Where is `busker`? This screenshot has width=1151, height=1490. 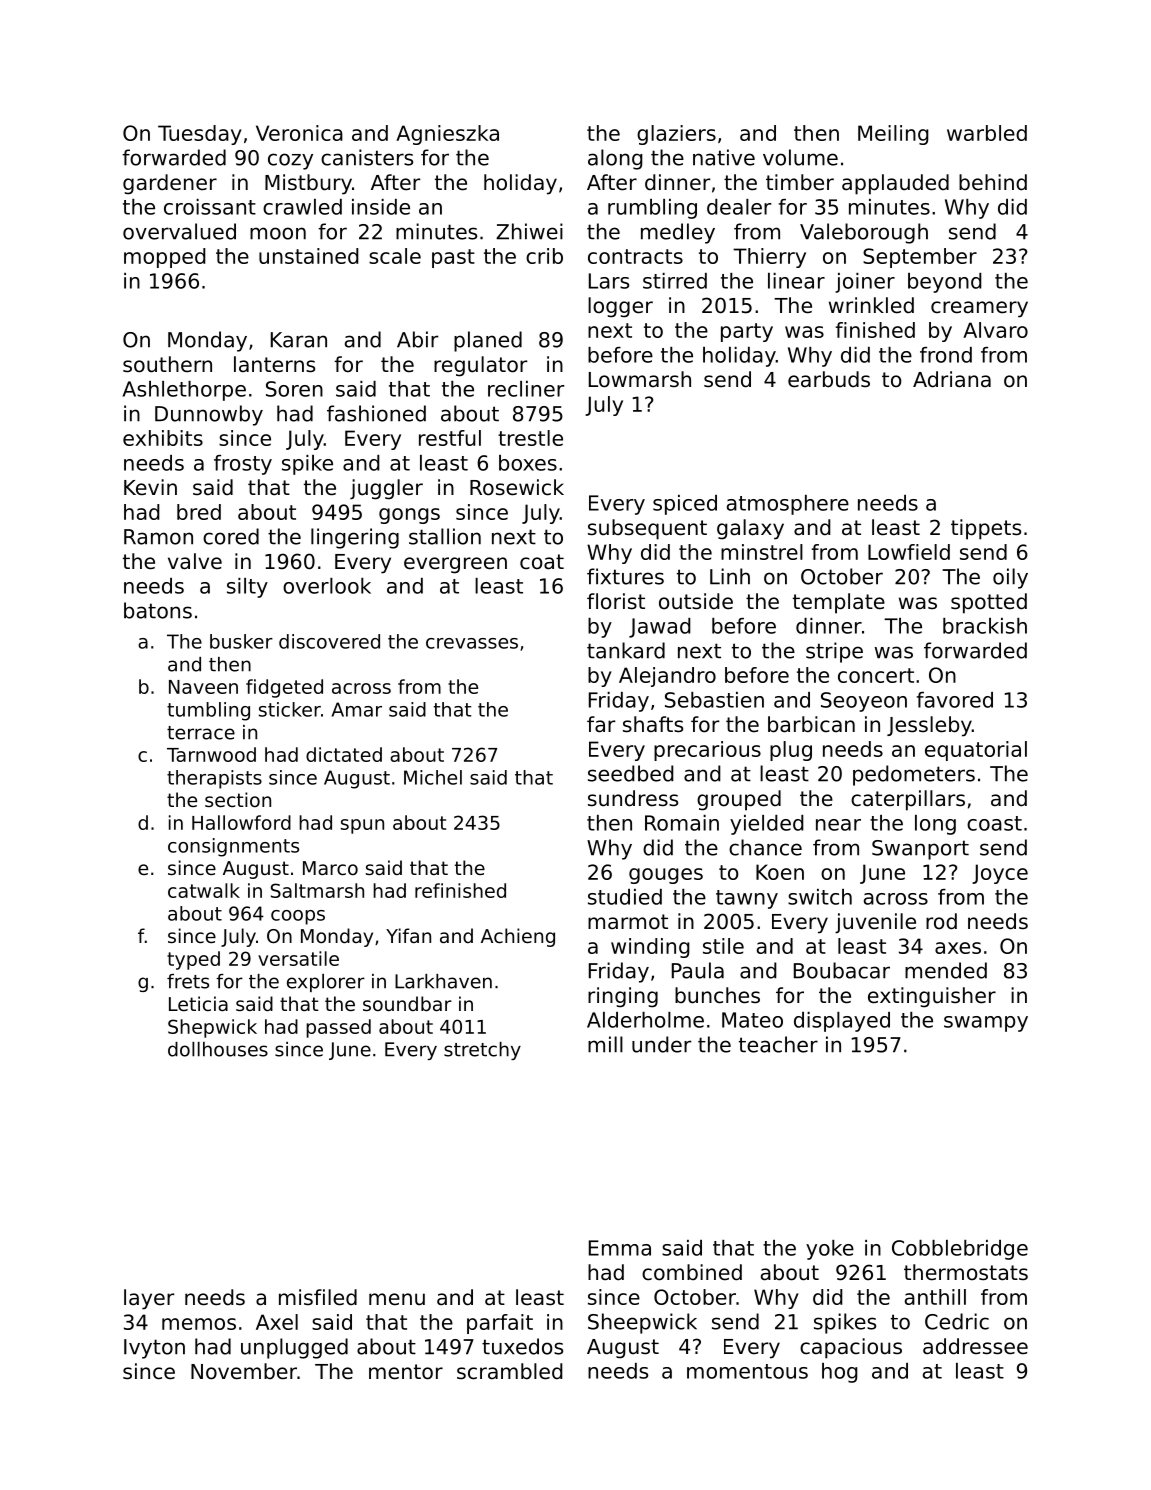
busker is located at coordinates (241, 641).
